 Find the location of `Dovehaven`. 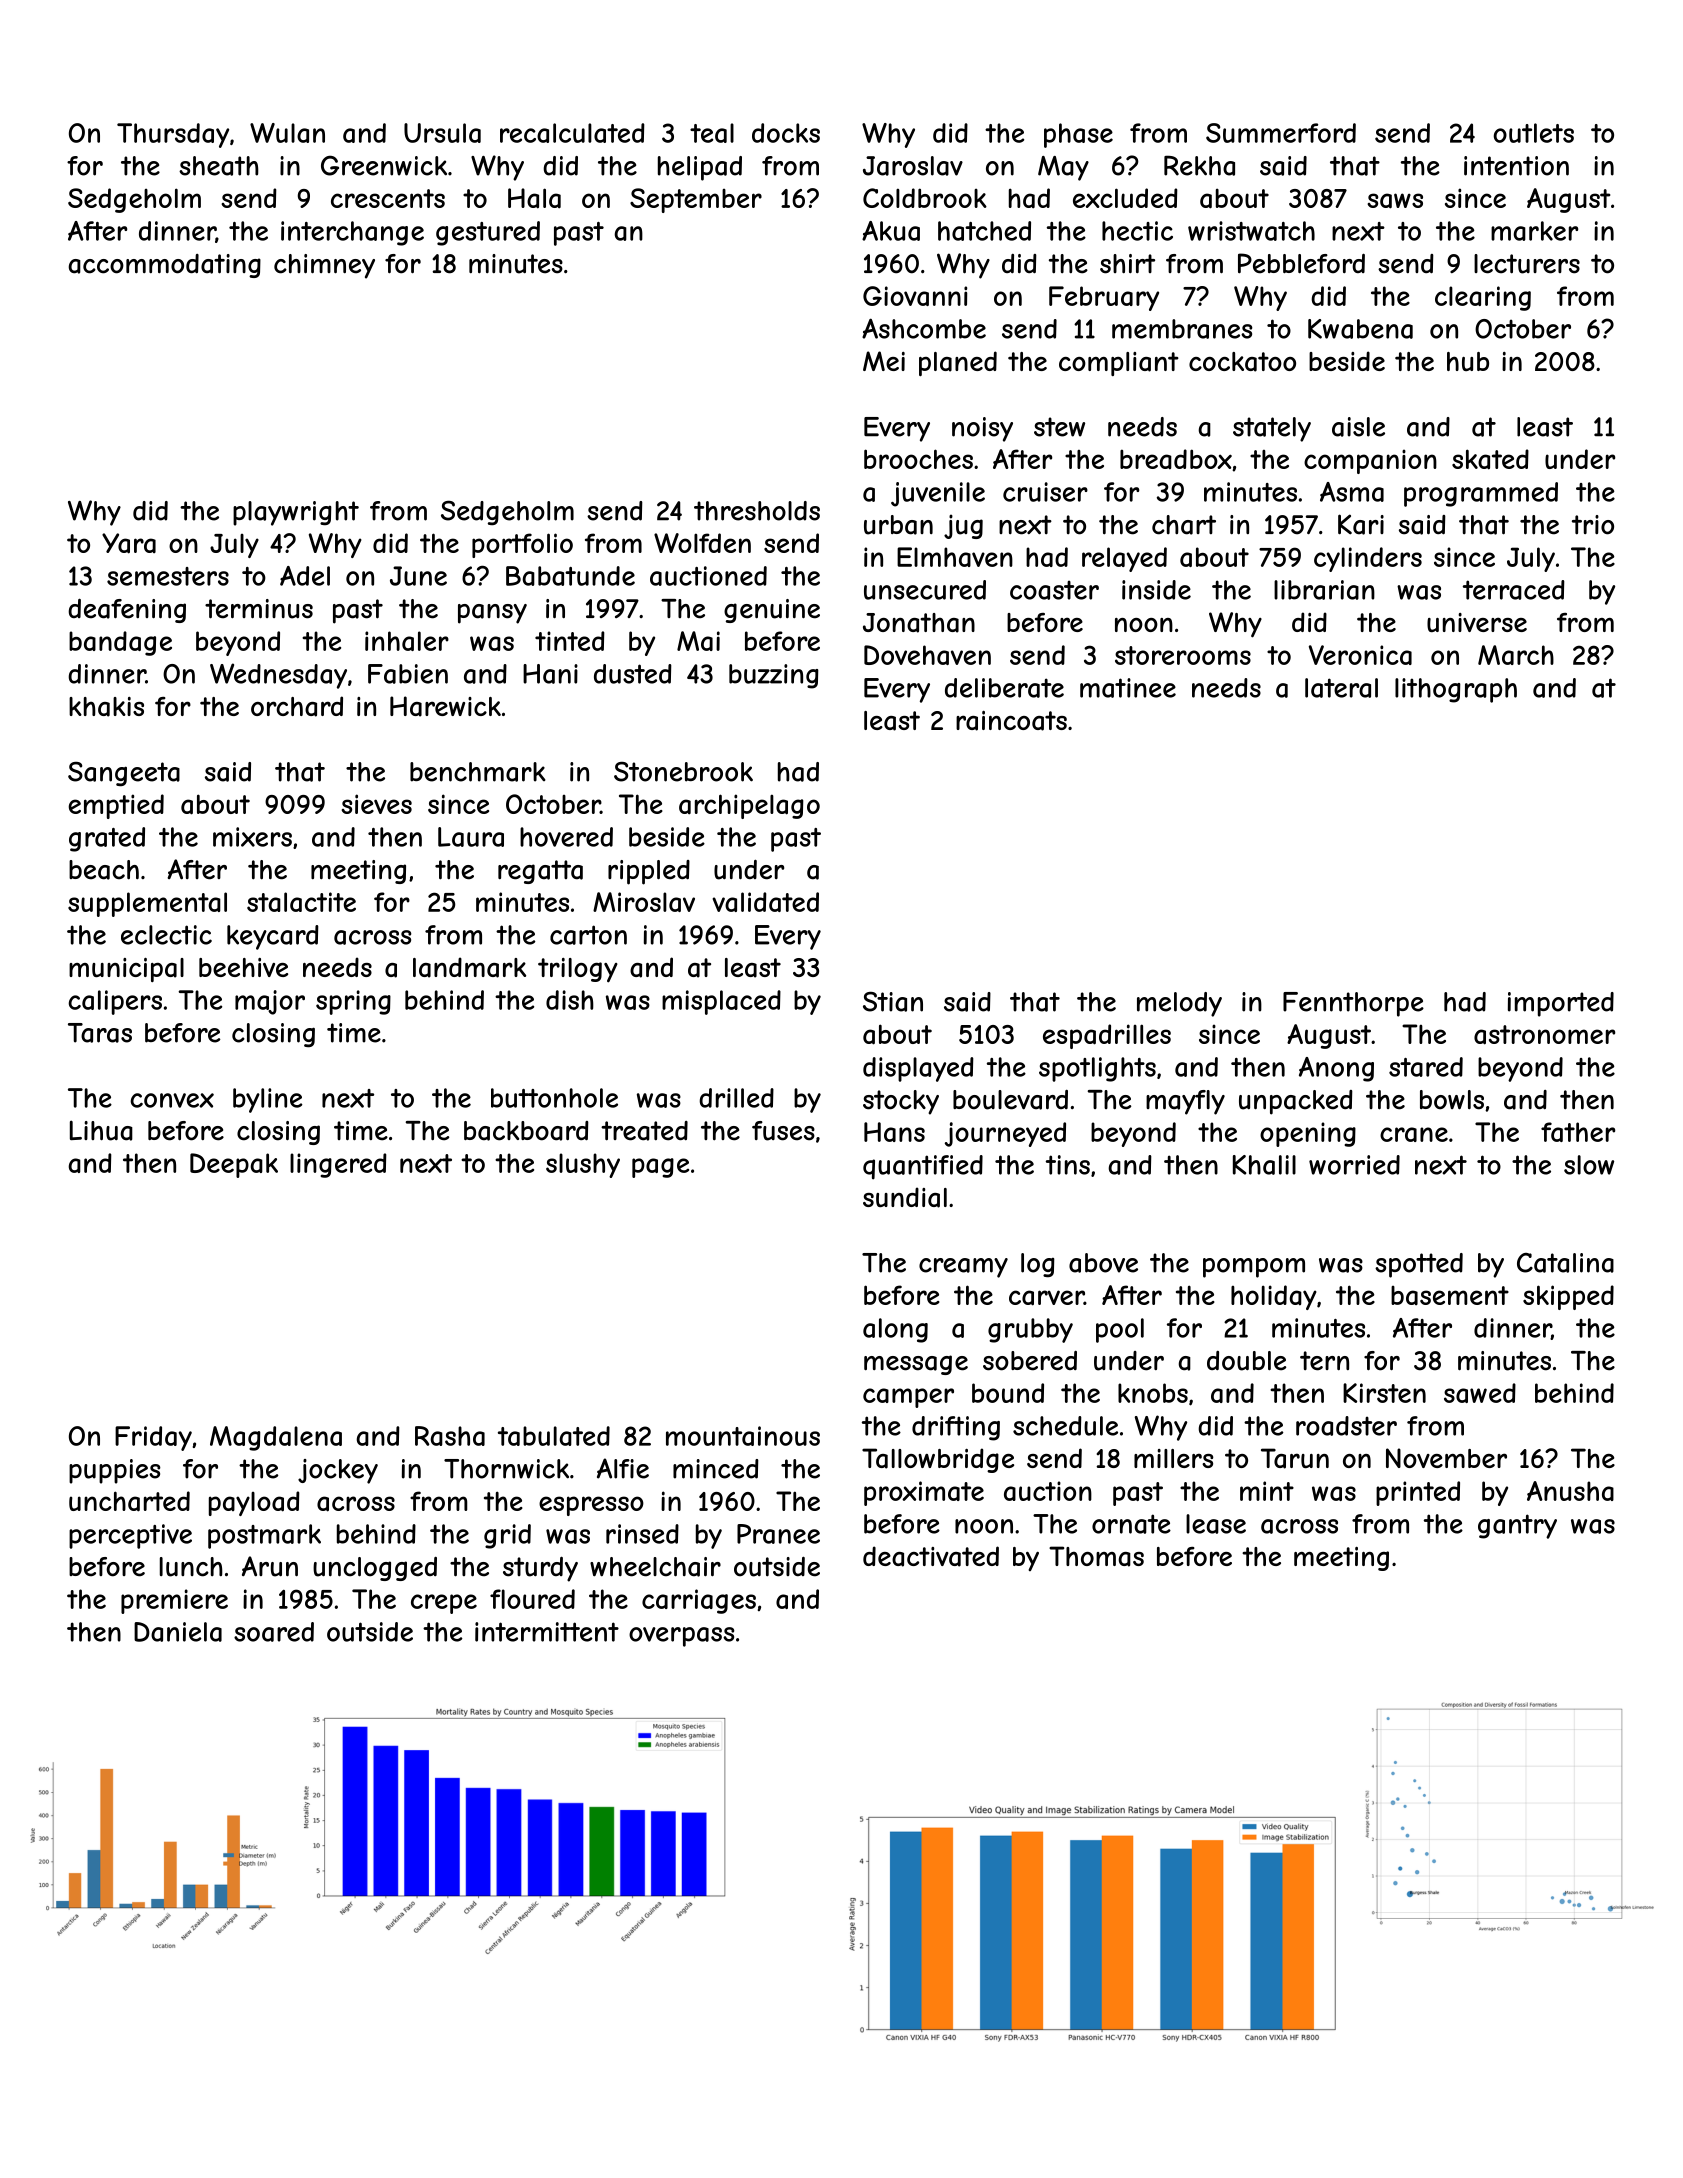

Dovehaven is located at coordinates (927, 655).
